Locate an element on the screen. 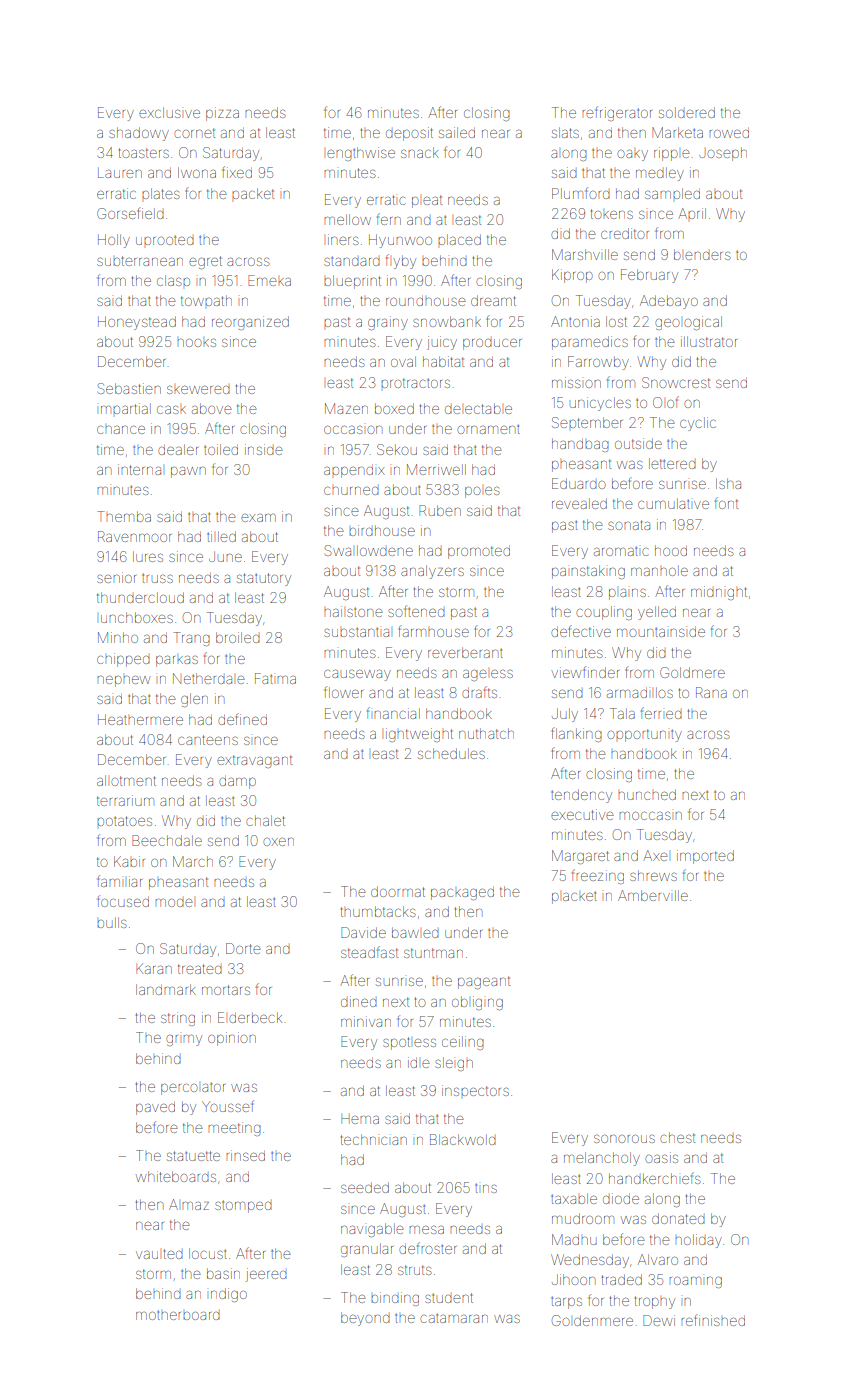 The height and width of the screenshot is (1400, 849). chance is located at coordinates (121, 430).
